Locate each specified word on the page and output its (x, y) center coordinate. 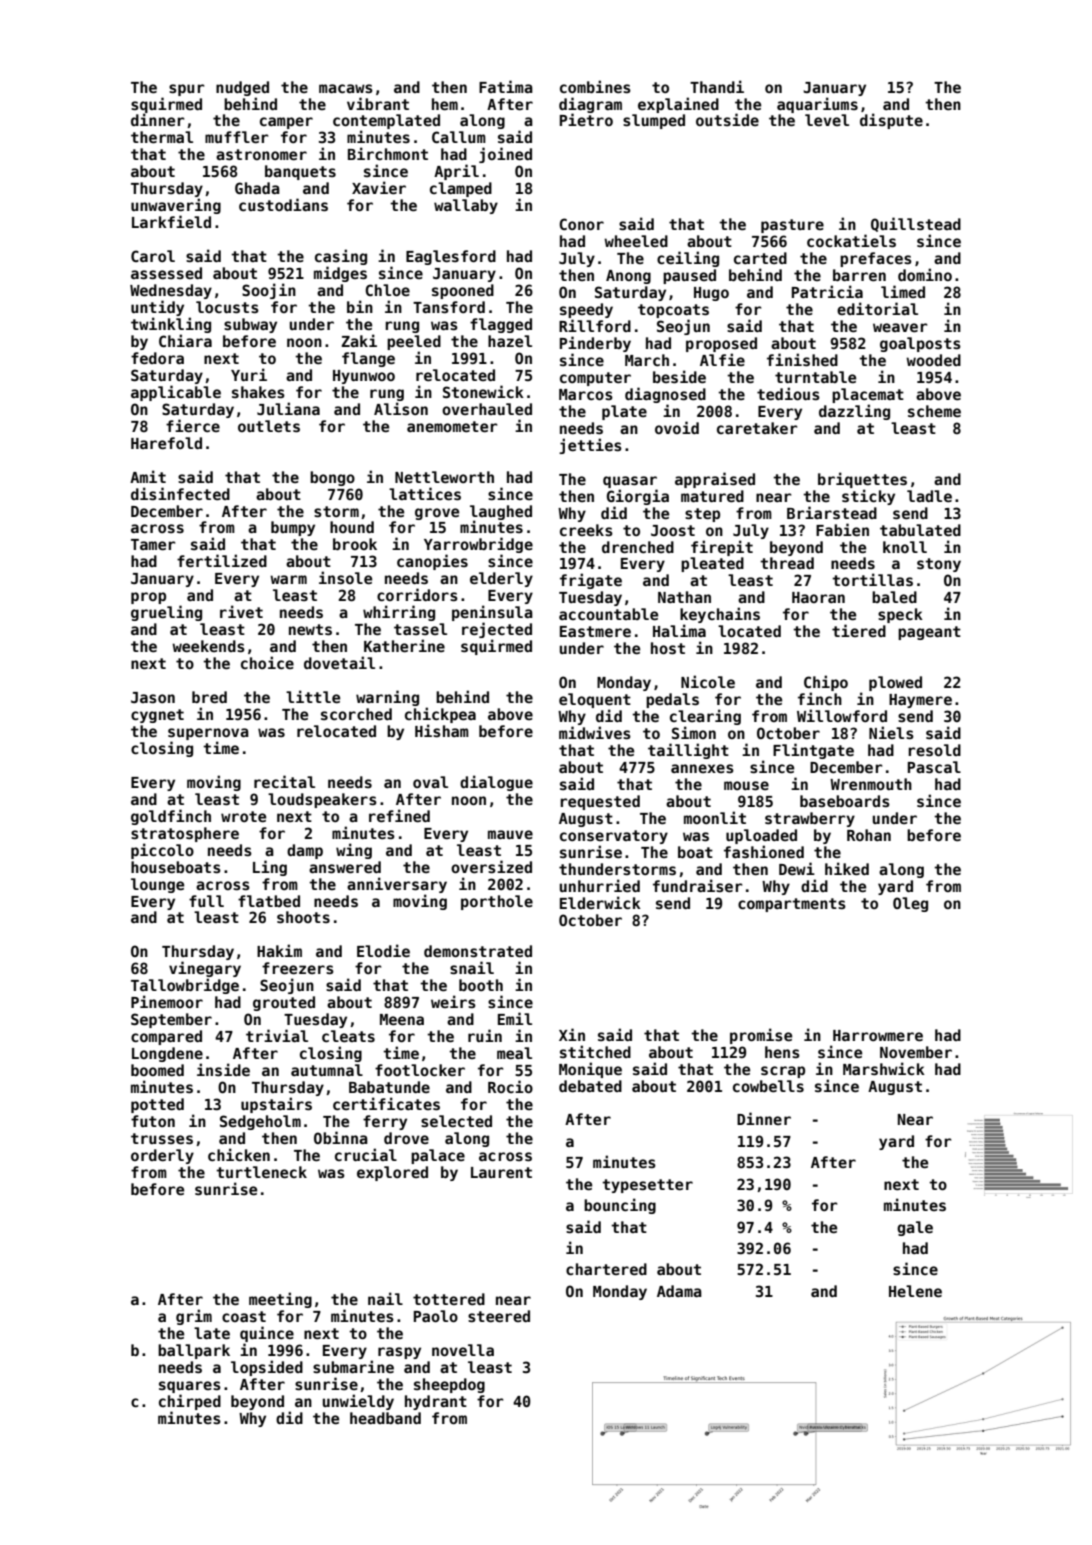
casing (341, 257)
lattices (425, 493)
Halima (679, 630)
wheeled (636, 241)
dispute (891, 121)
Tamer (153, 544)
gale (915, 1228)
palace (438, 1156)
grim (194, 1317)
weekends (208, 646)
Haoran (818, 597)
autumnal (327, 1070)
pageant (929, 633)
